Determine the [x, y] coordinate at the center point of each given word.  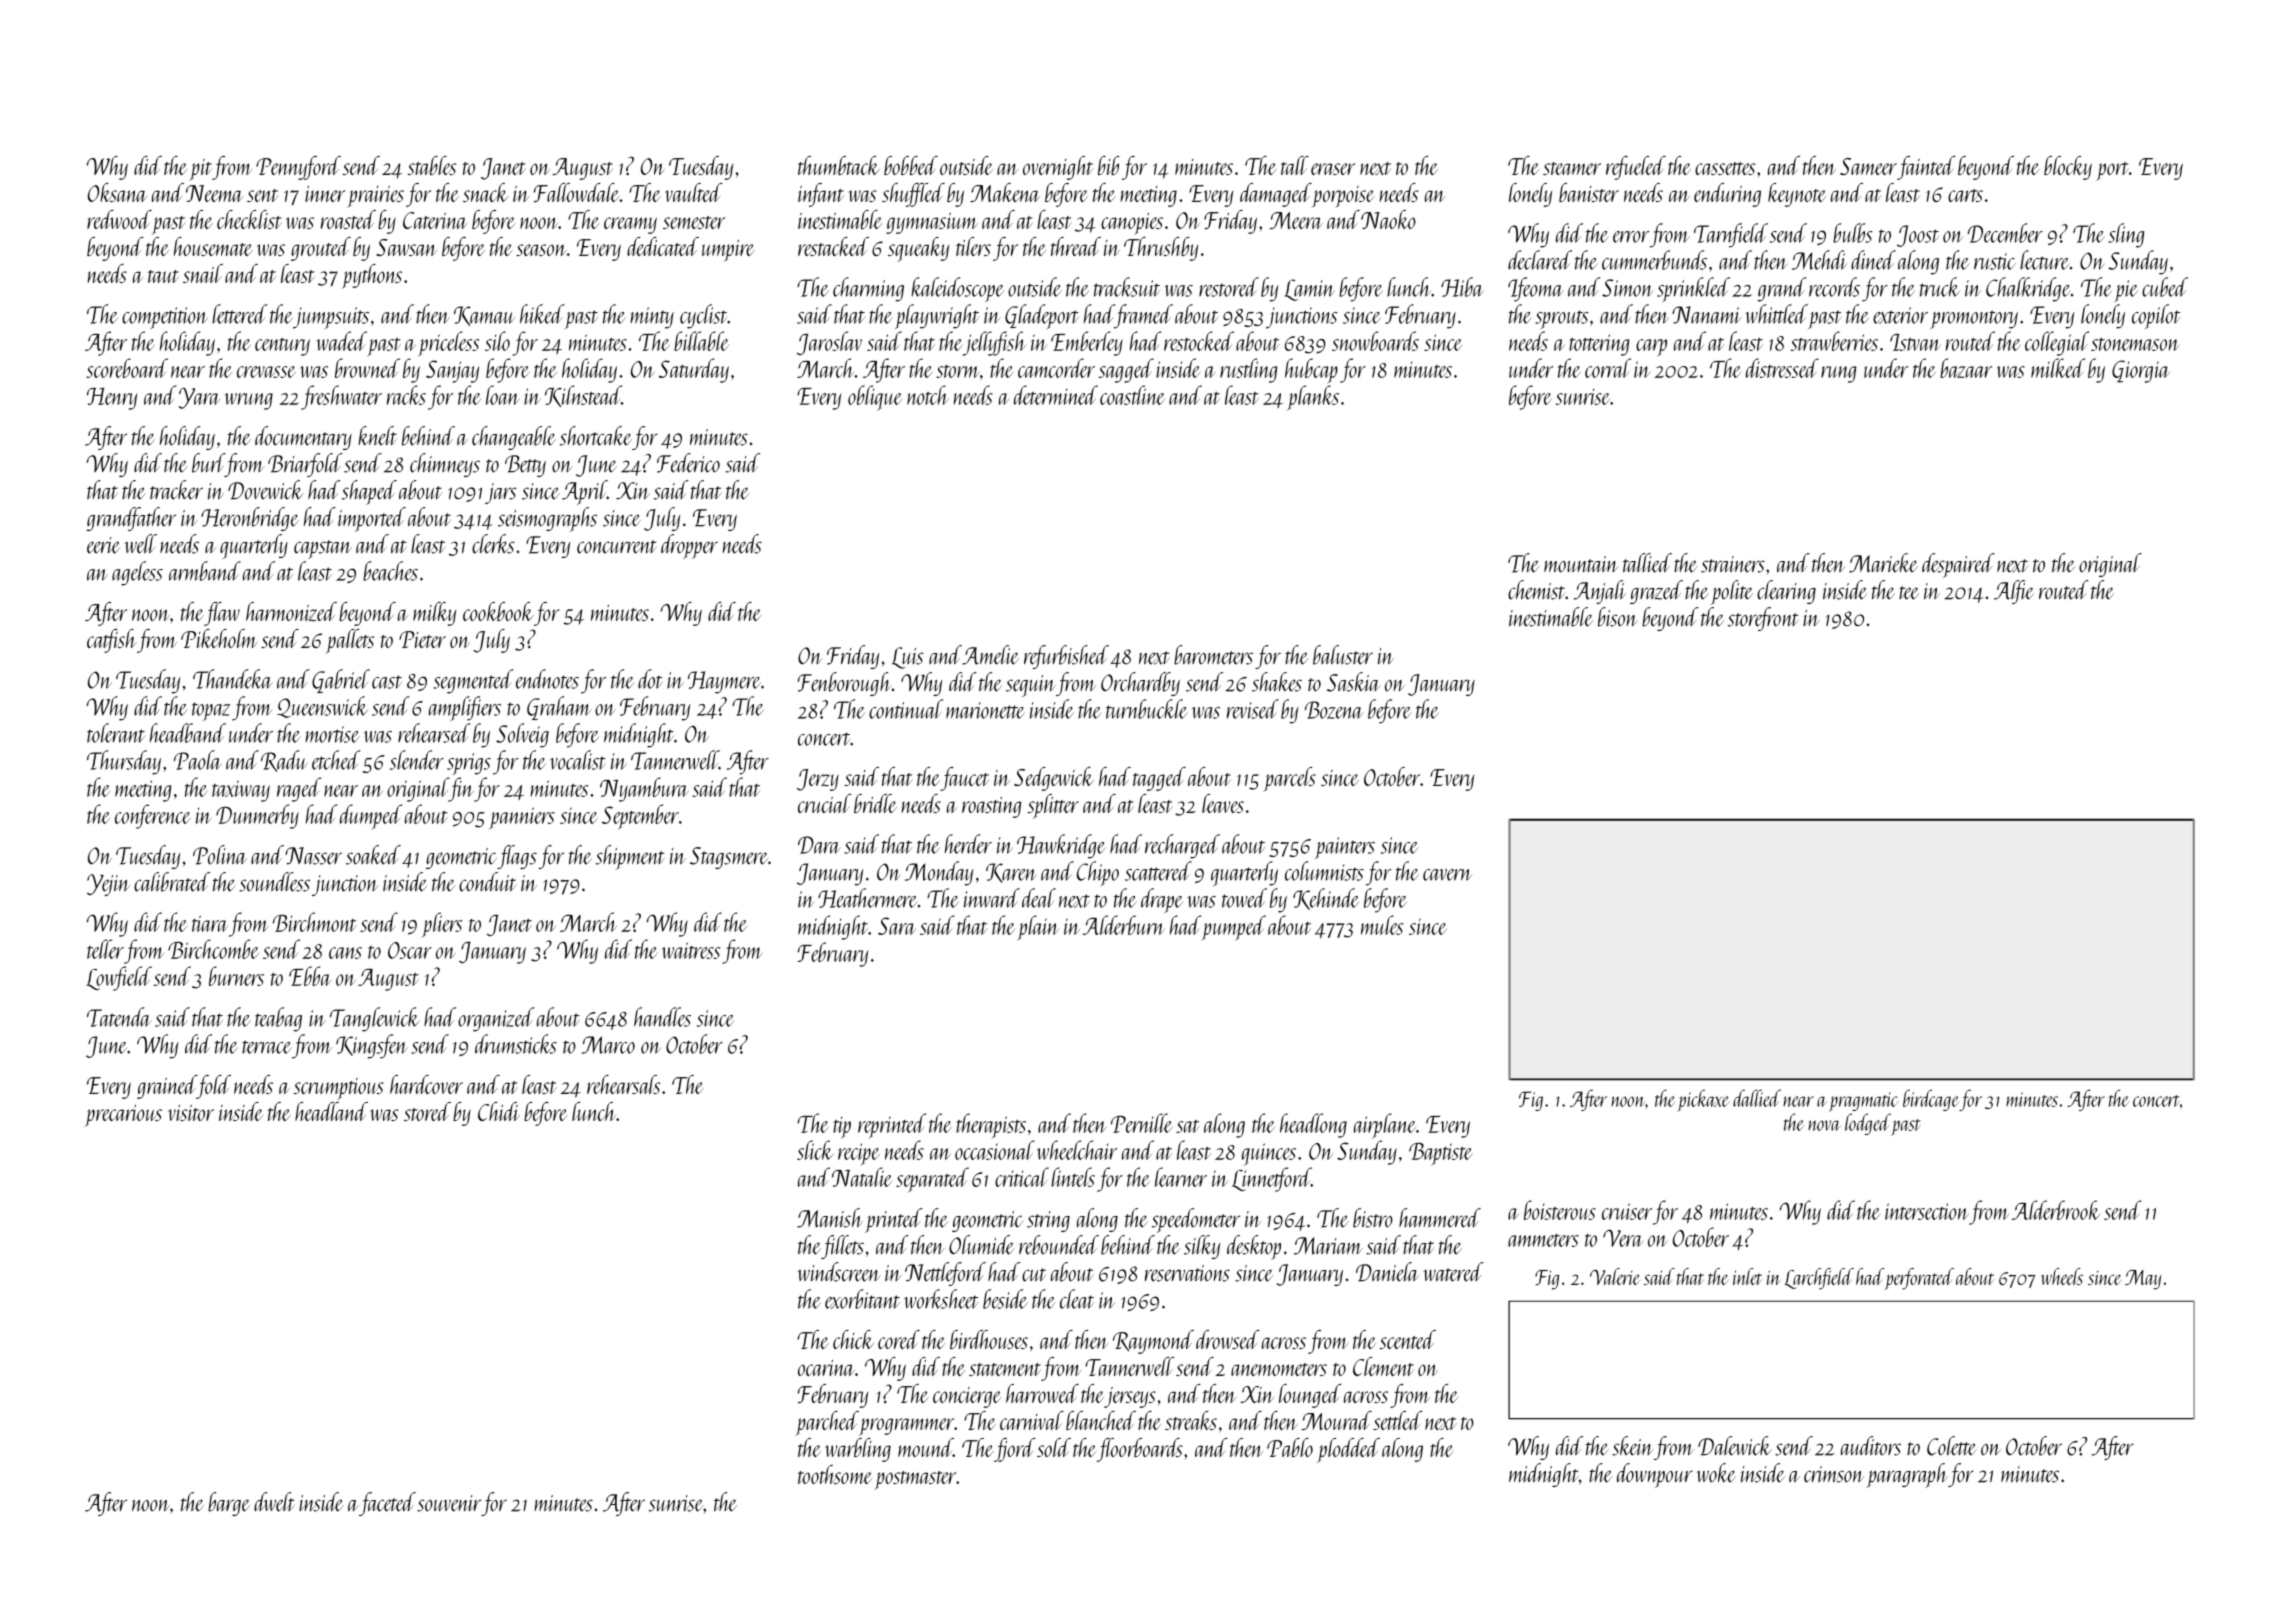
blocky [2068, 168]
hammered [1440, 1218]
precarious [123, 1116]
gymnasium [932, 223]
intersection [1927, 1211]
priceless [449, 343]
